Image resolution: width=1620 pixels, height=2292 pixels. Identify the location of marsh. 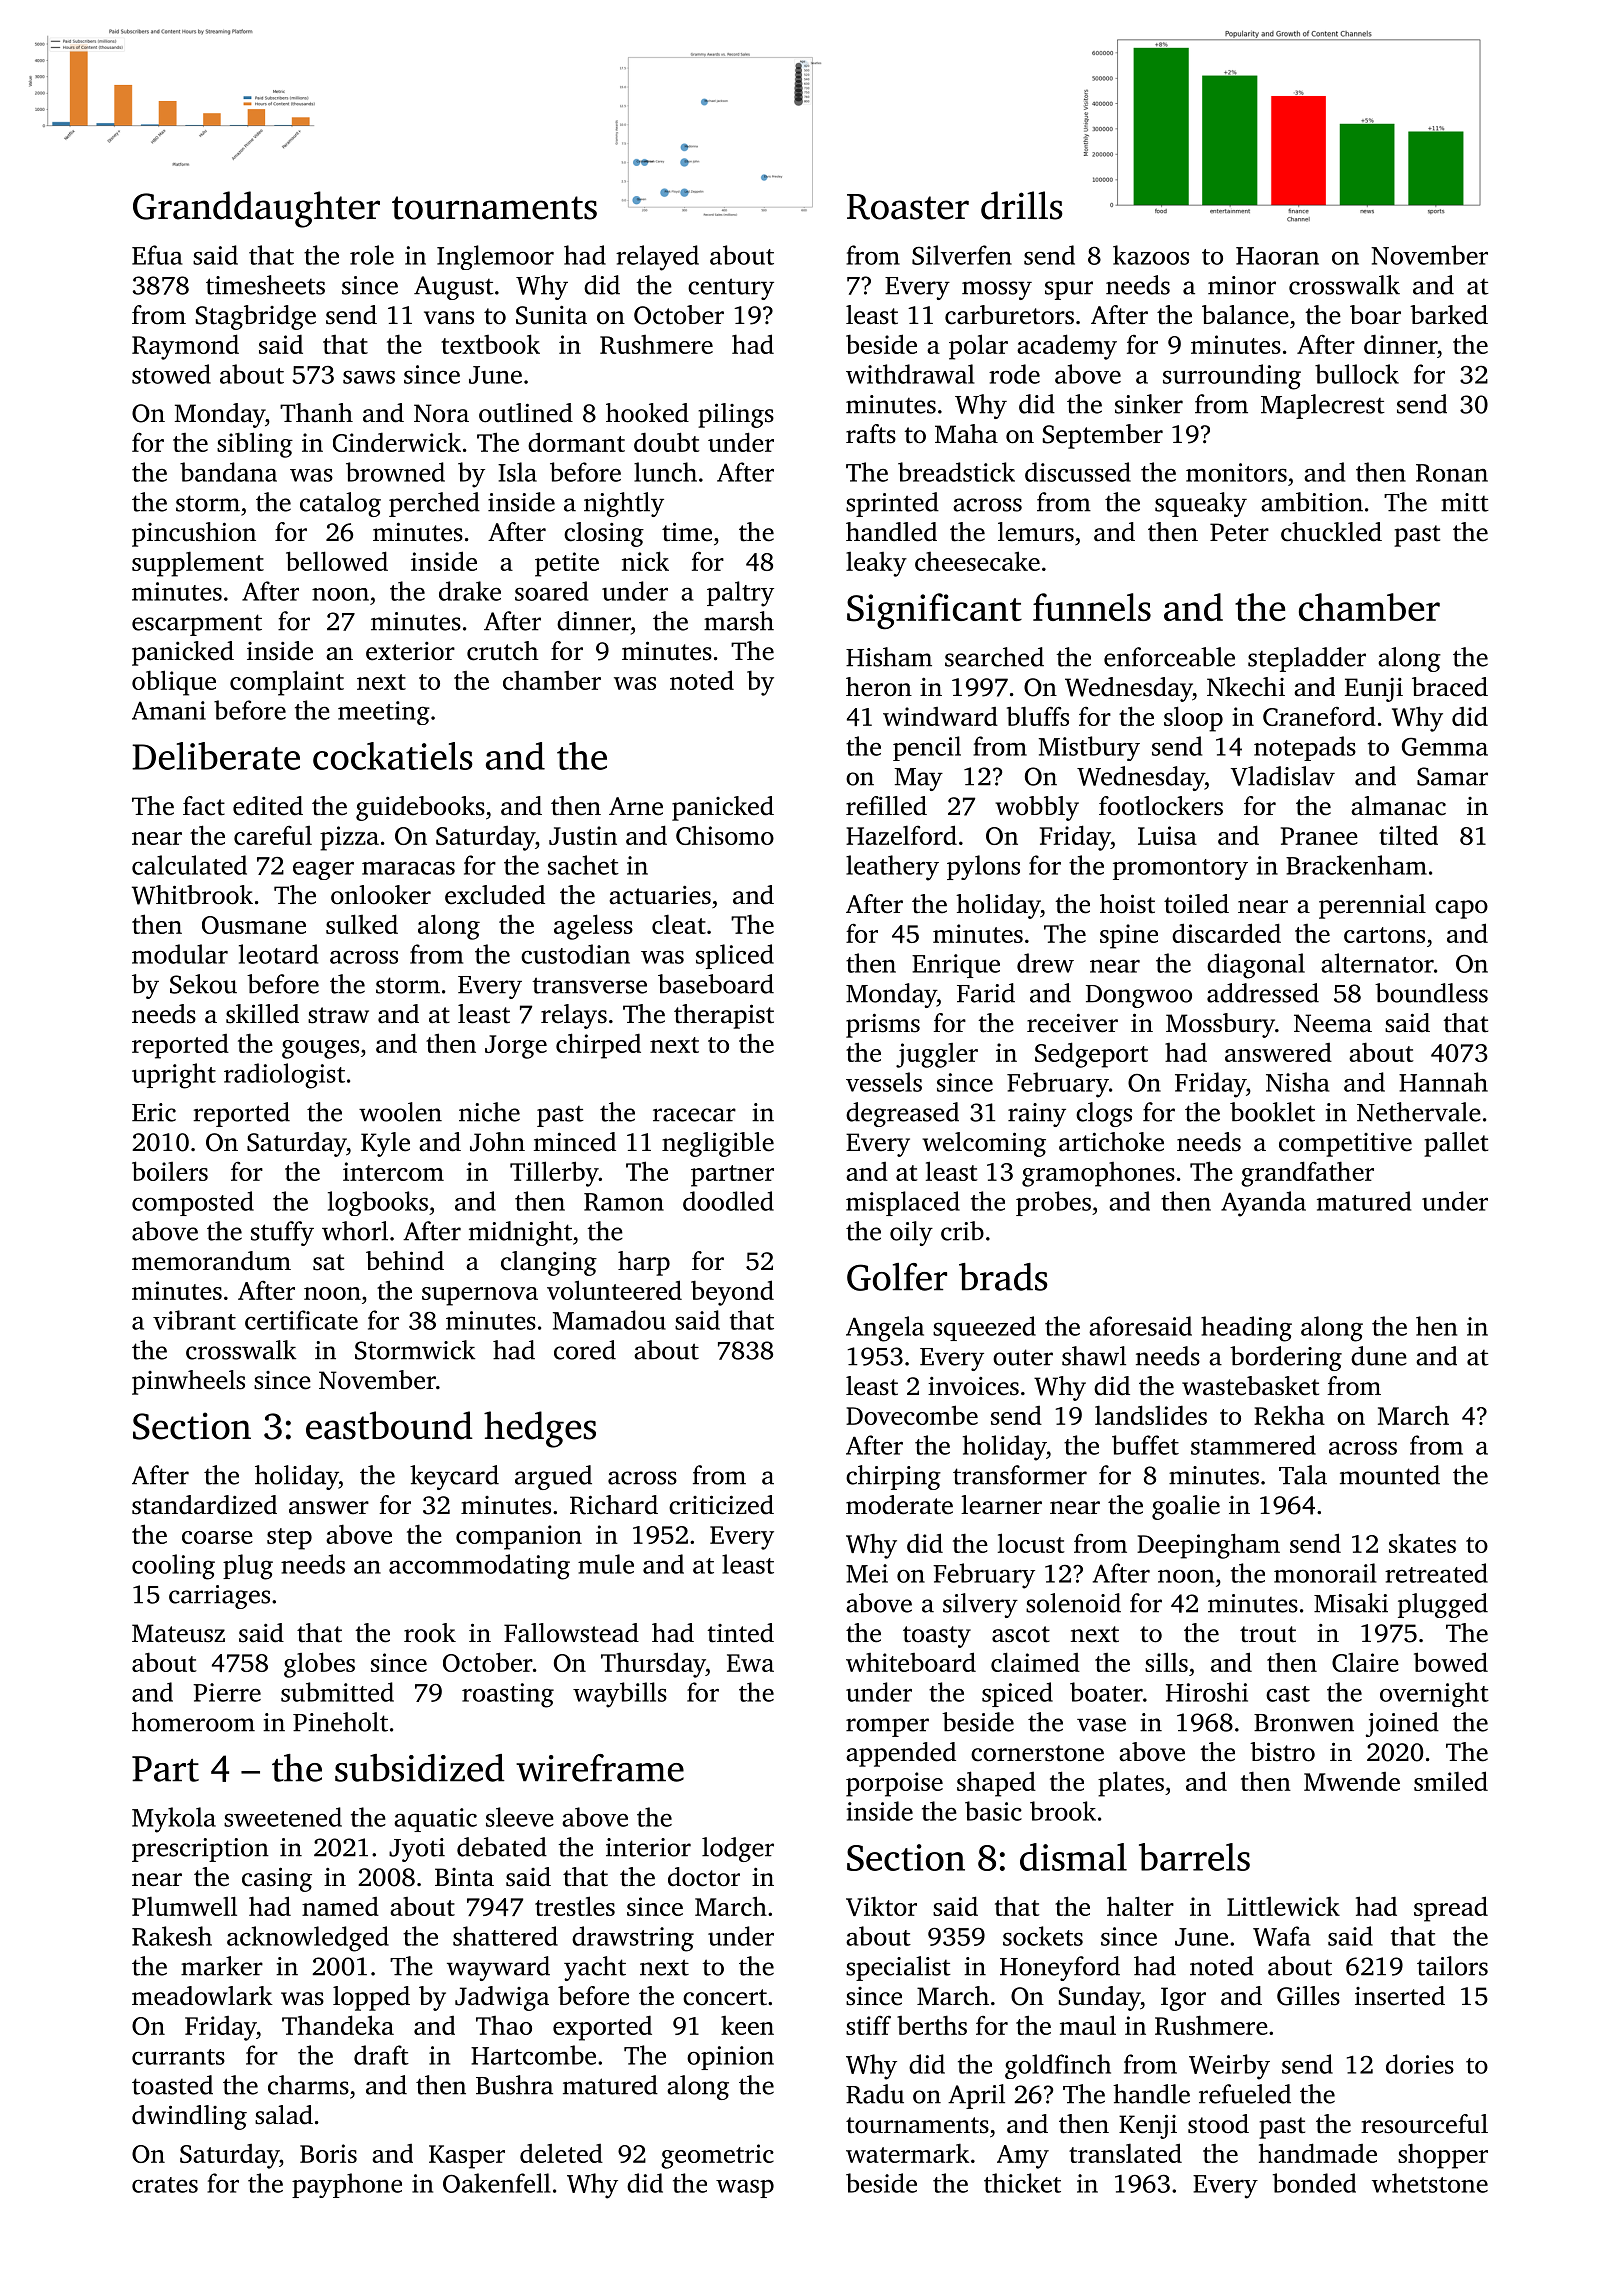
(739, 621).
